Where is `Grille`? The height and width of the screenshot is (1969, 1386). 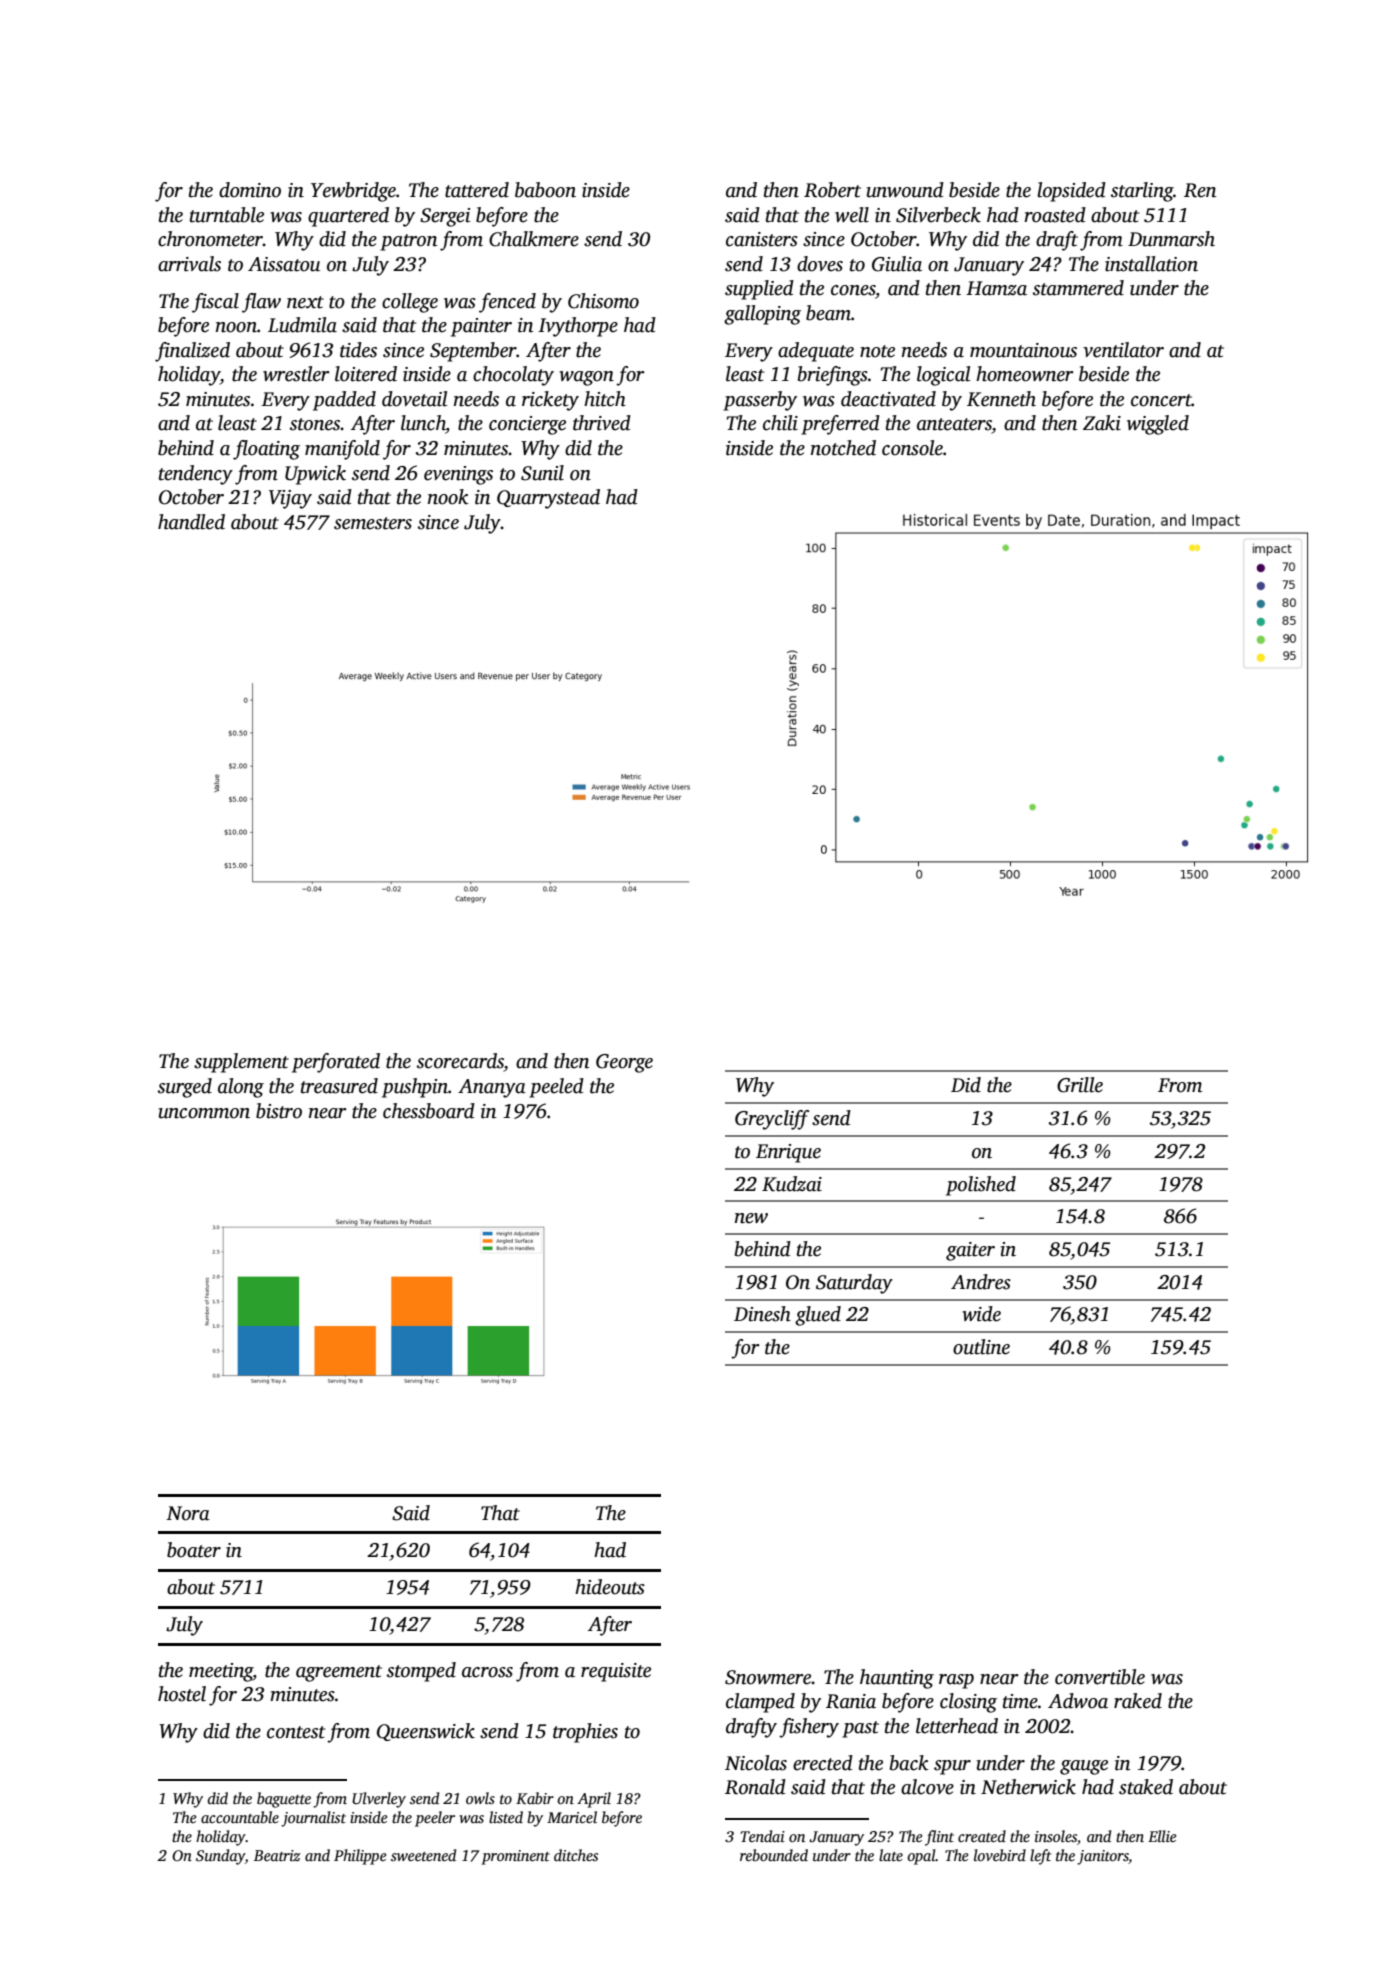
Grille is located at coordinates (1080, 1085).
